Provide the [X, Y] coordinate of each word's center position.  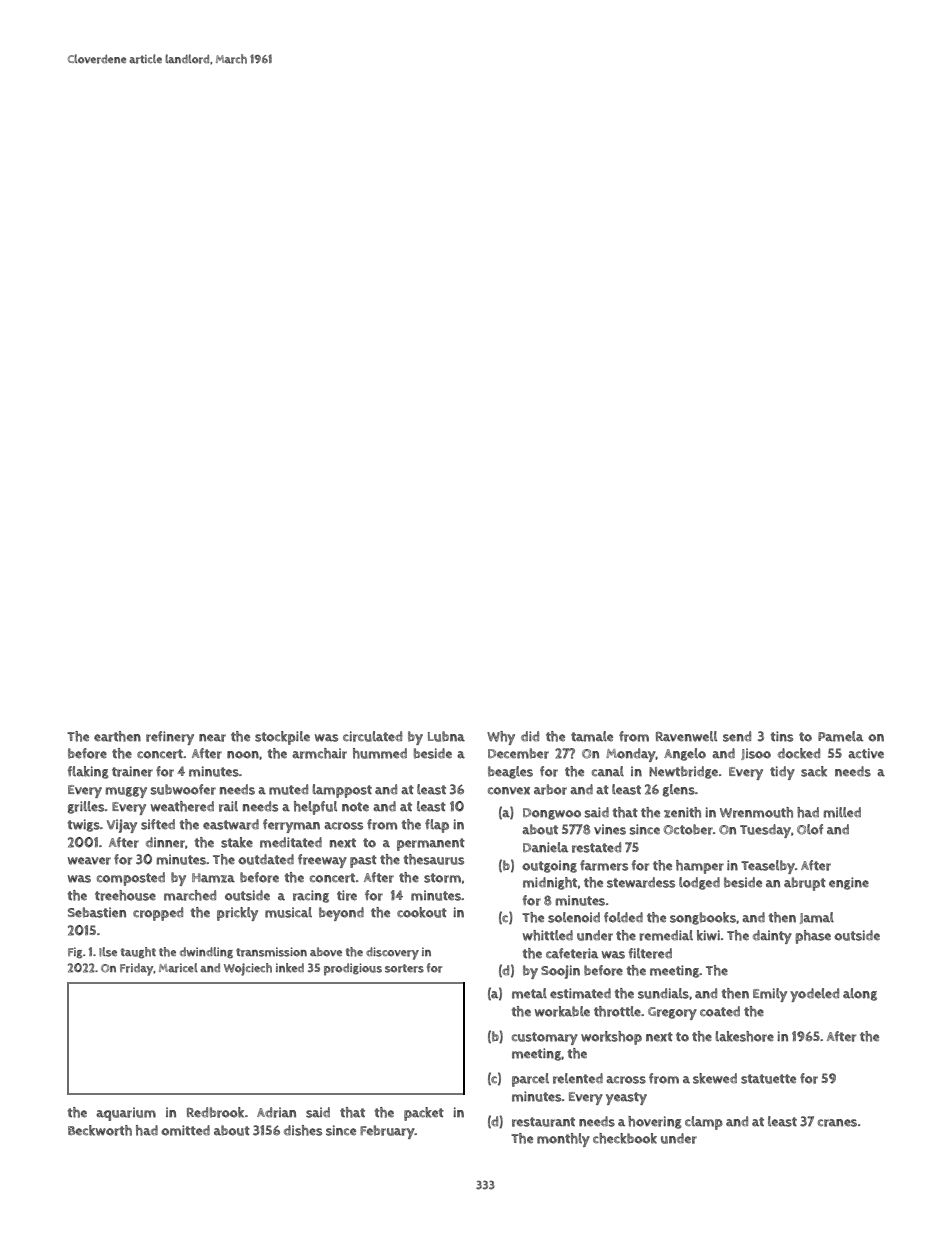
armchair [319, 753]
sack [814, 771]
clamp [704, 1123]
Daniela [545, 847]
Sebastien [97, 912]
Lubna [446, 736]
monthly [563, 1140]
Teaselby [768, 867]
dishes [303, 1130]
